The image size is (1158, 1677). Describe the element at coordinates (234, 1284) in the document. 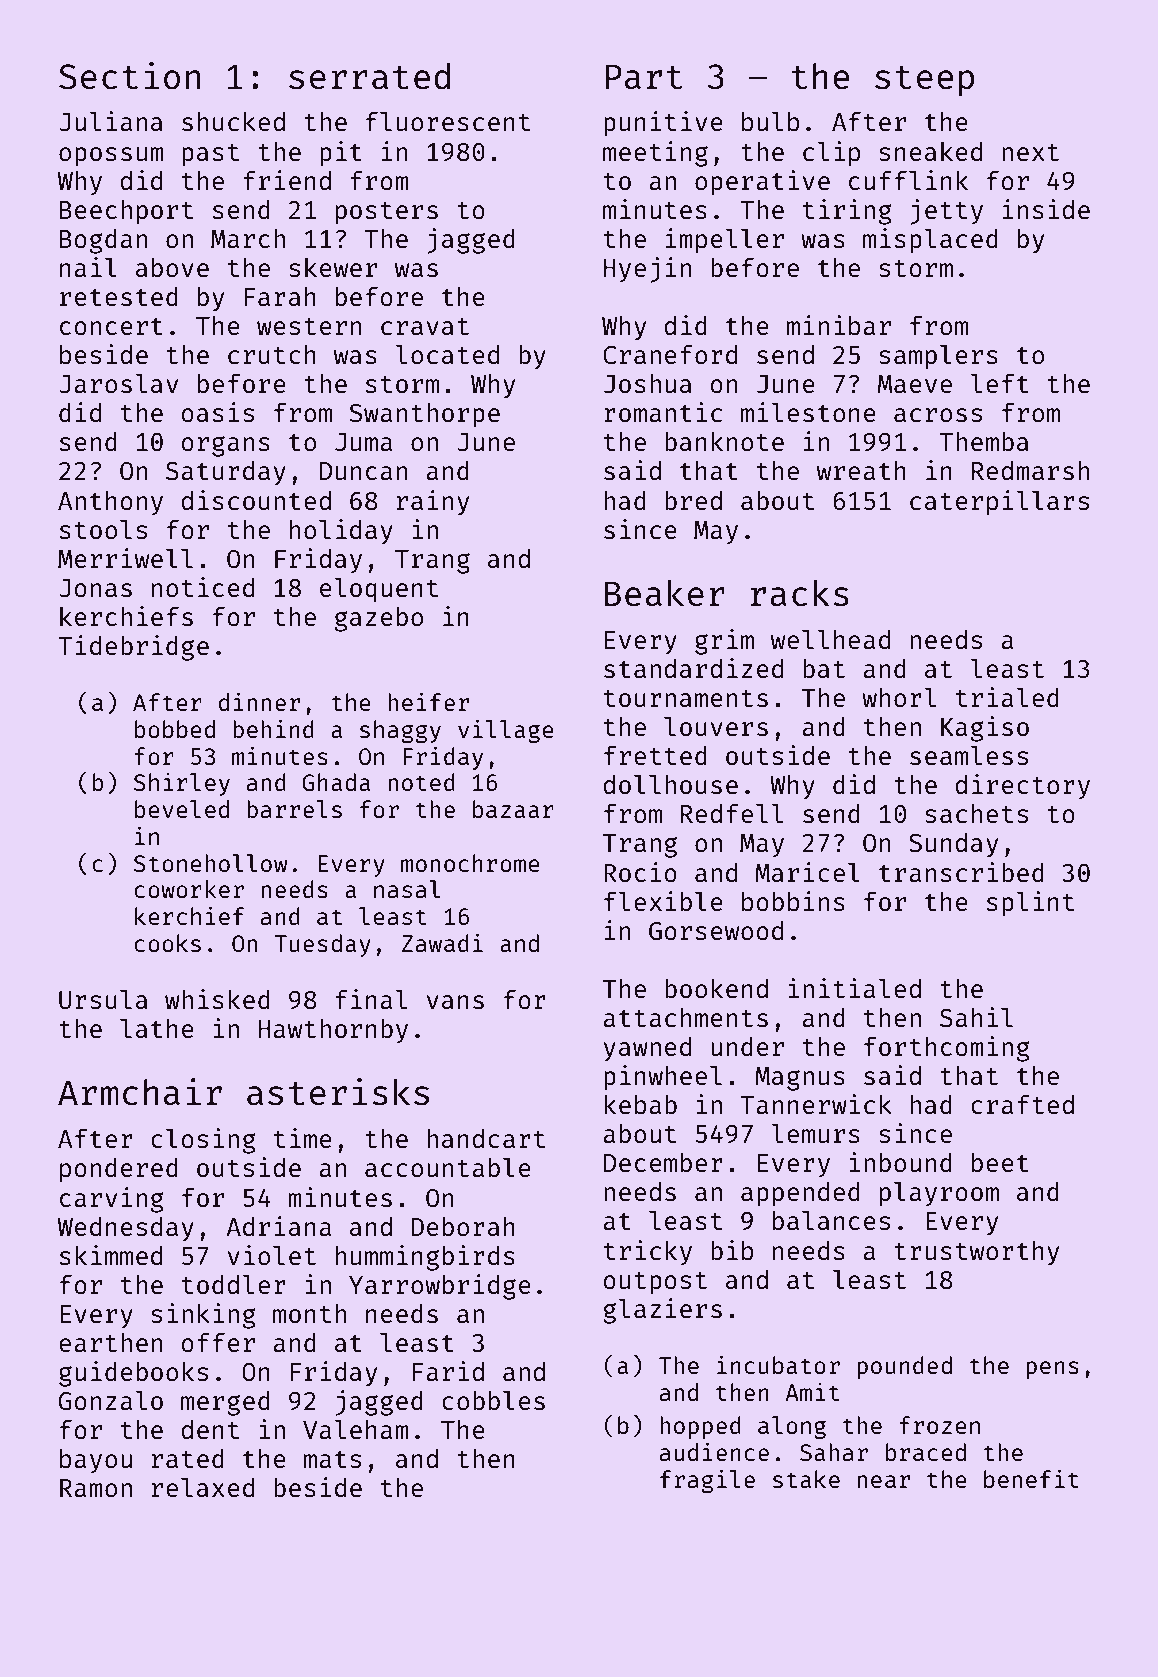

I see `toddler` at that location.
